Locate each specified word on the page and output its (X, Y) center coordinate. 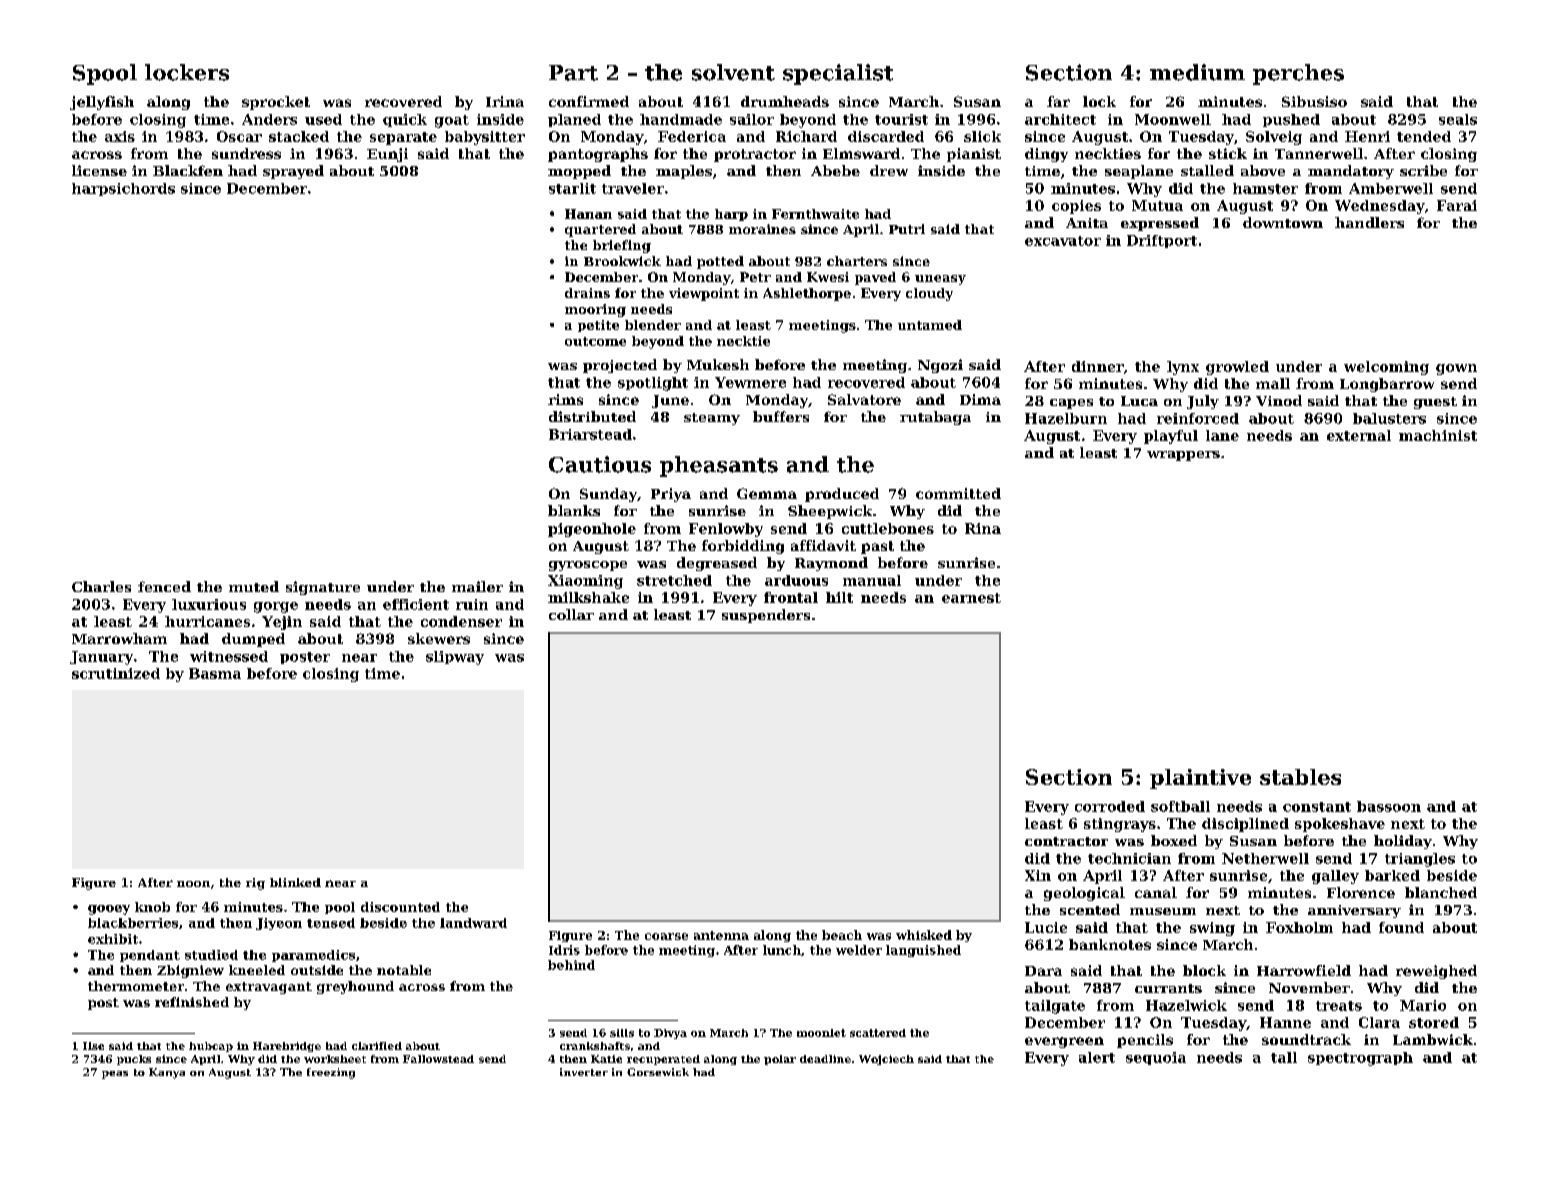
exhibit (113, 939)
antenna (721, 935)
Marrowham (119, 638)
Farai (1457, 205)
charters (857, 261)
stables (1300, 777)
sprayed (293, 172)
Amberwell (1391, 188)
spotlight (653, 384)
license (99, 170)
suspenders (766, 616)
